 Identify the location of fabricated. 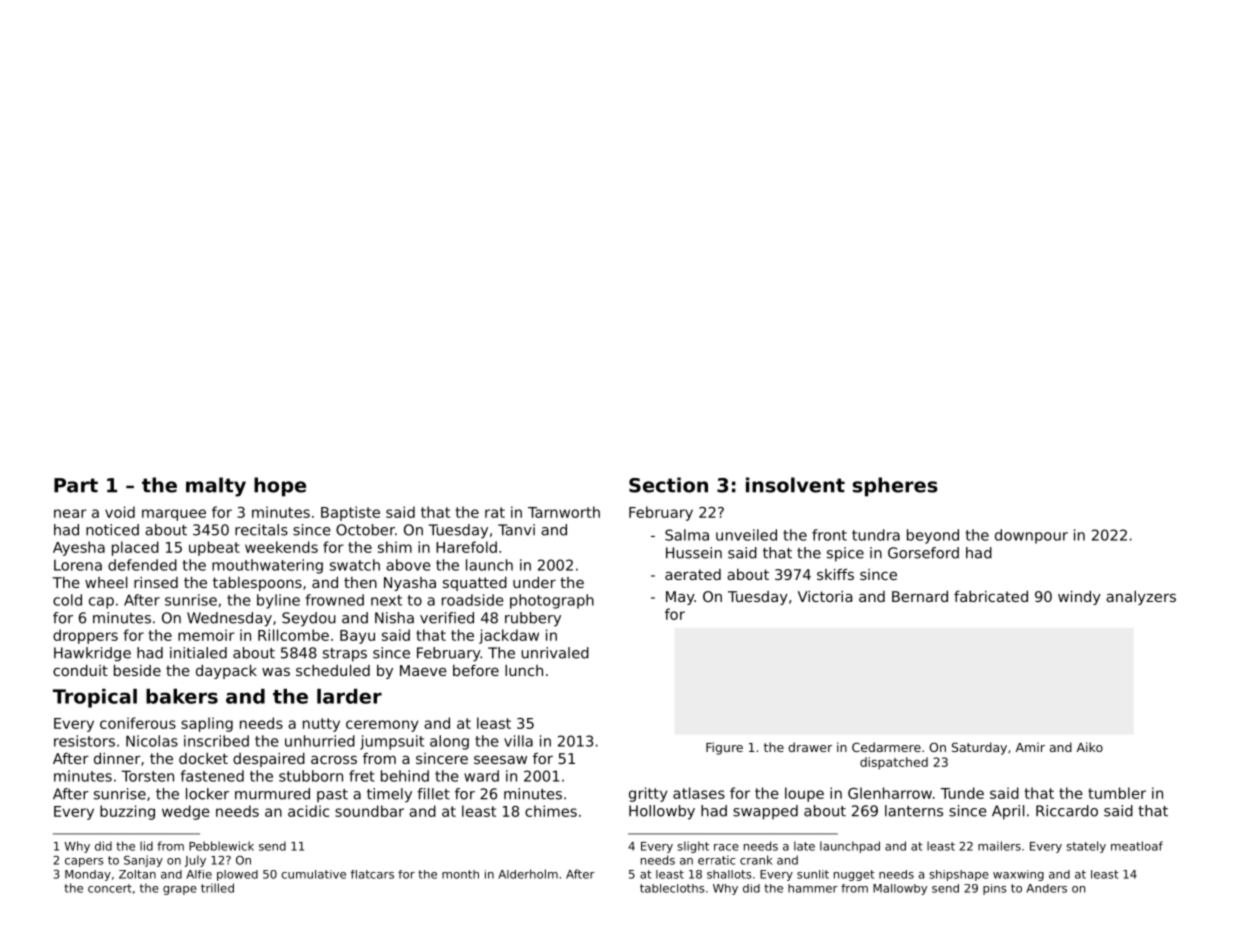
(991, 596).
